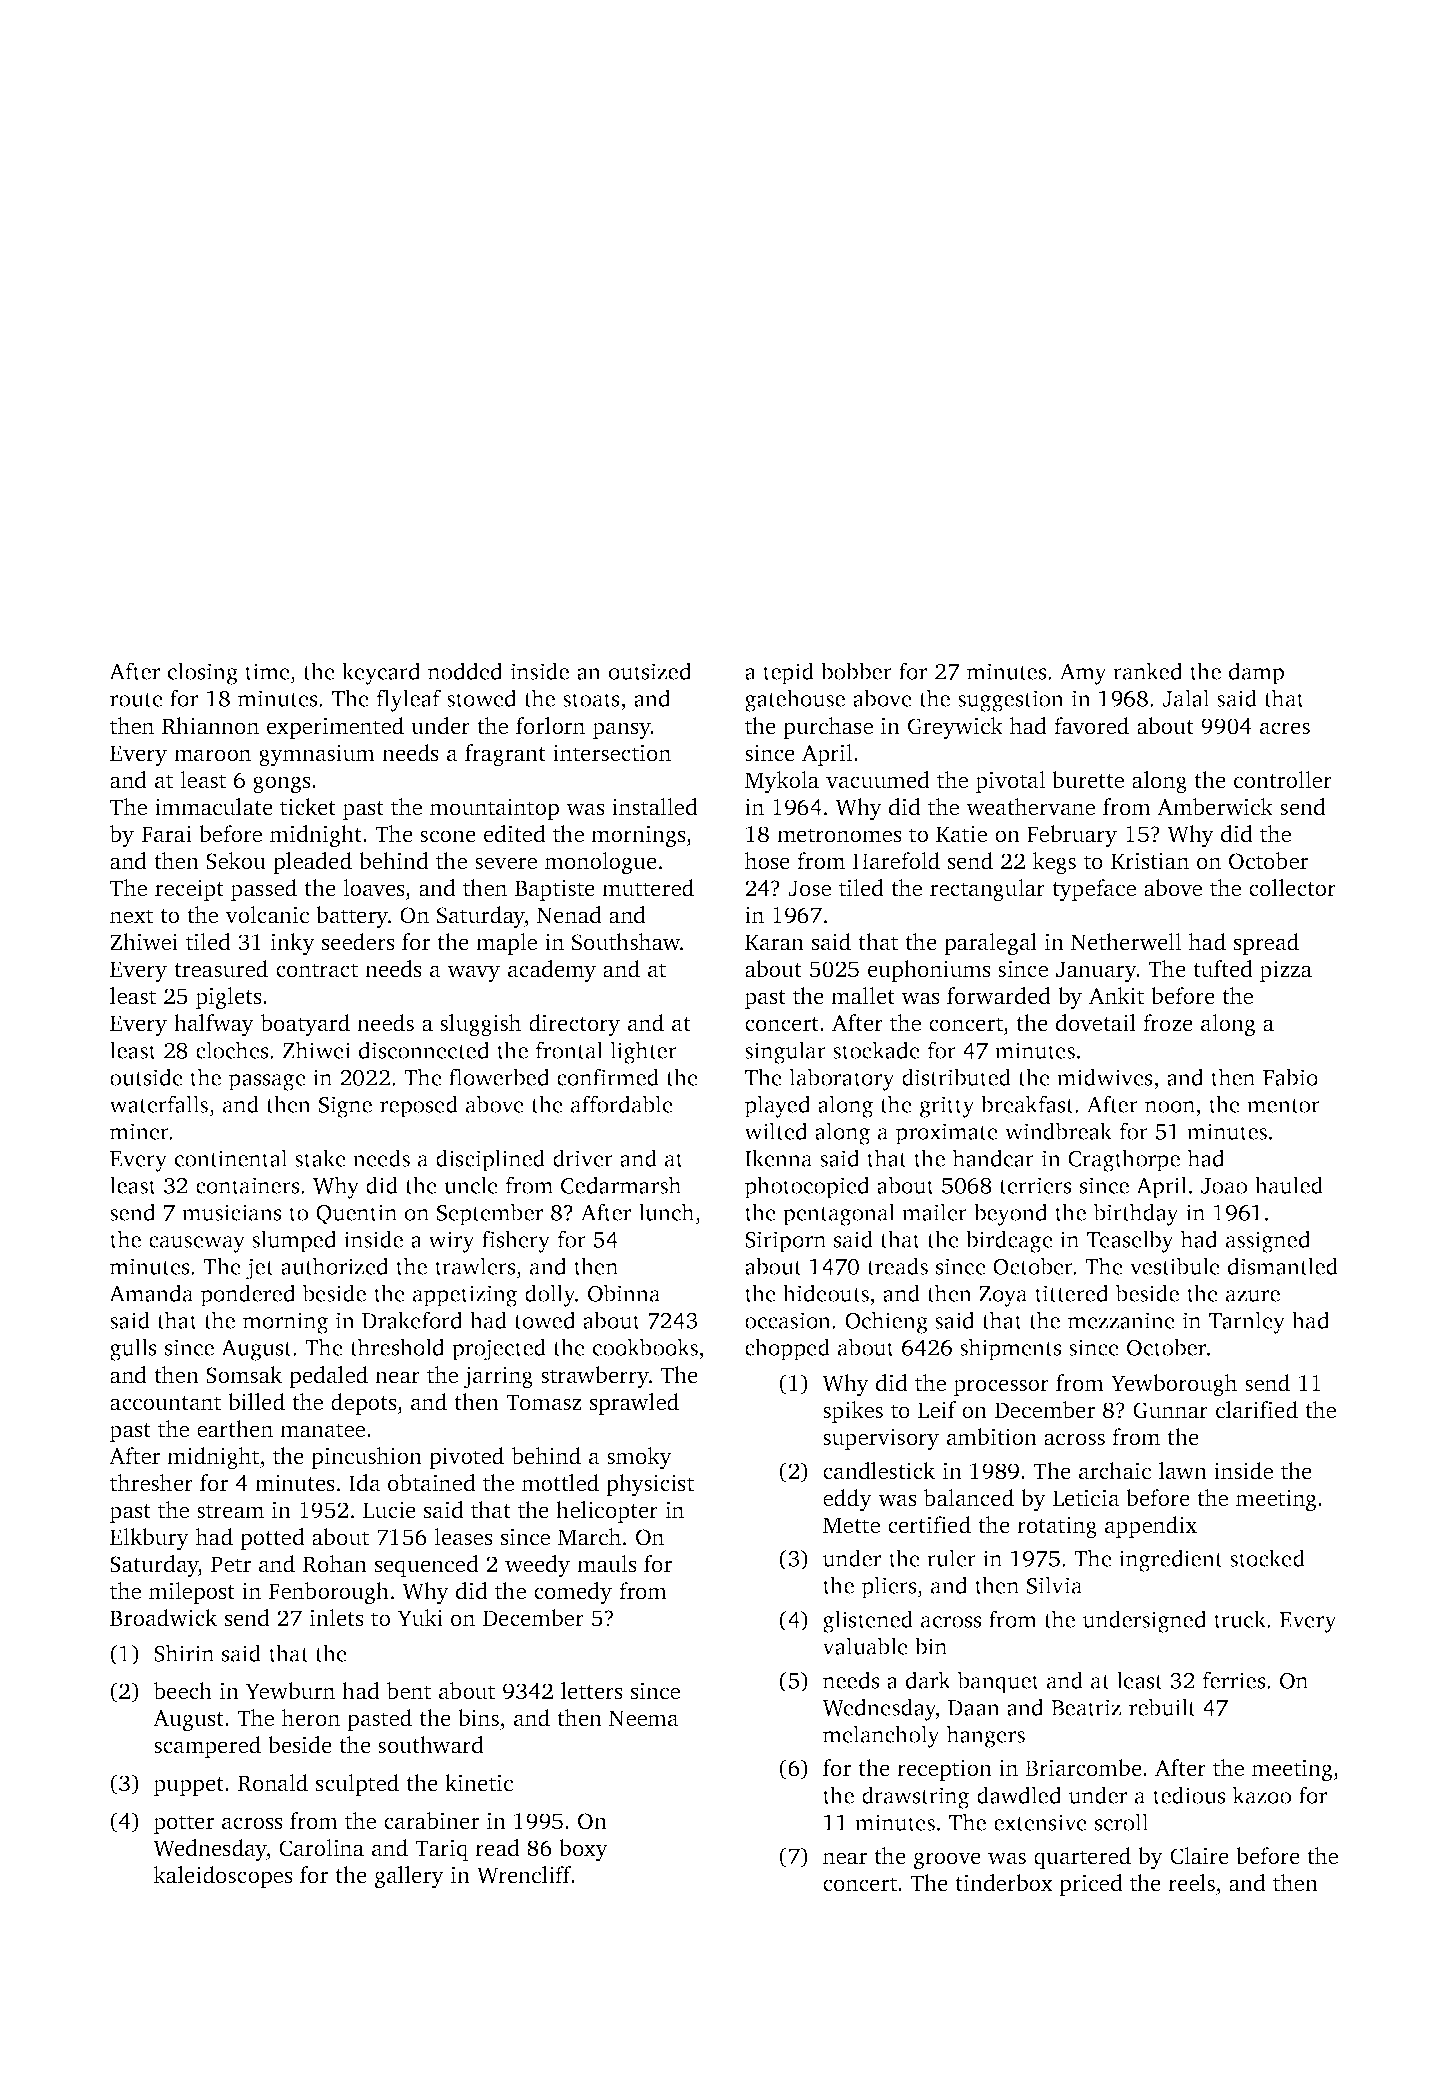 This screenshot has height=2100, width=1450. I want to click on typeface, so click(1094, 890).
